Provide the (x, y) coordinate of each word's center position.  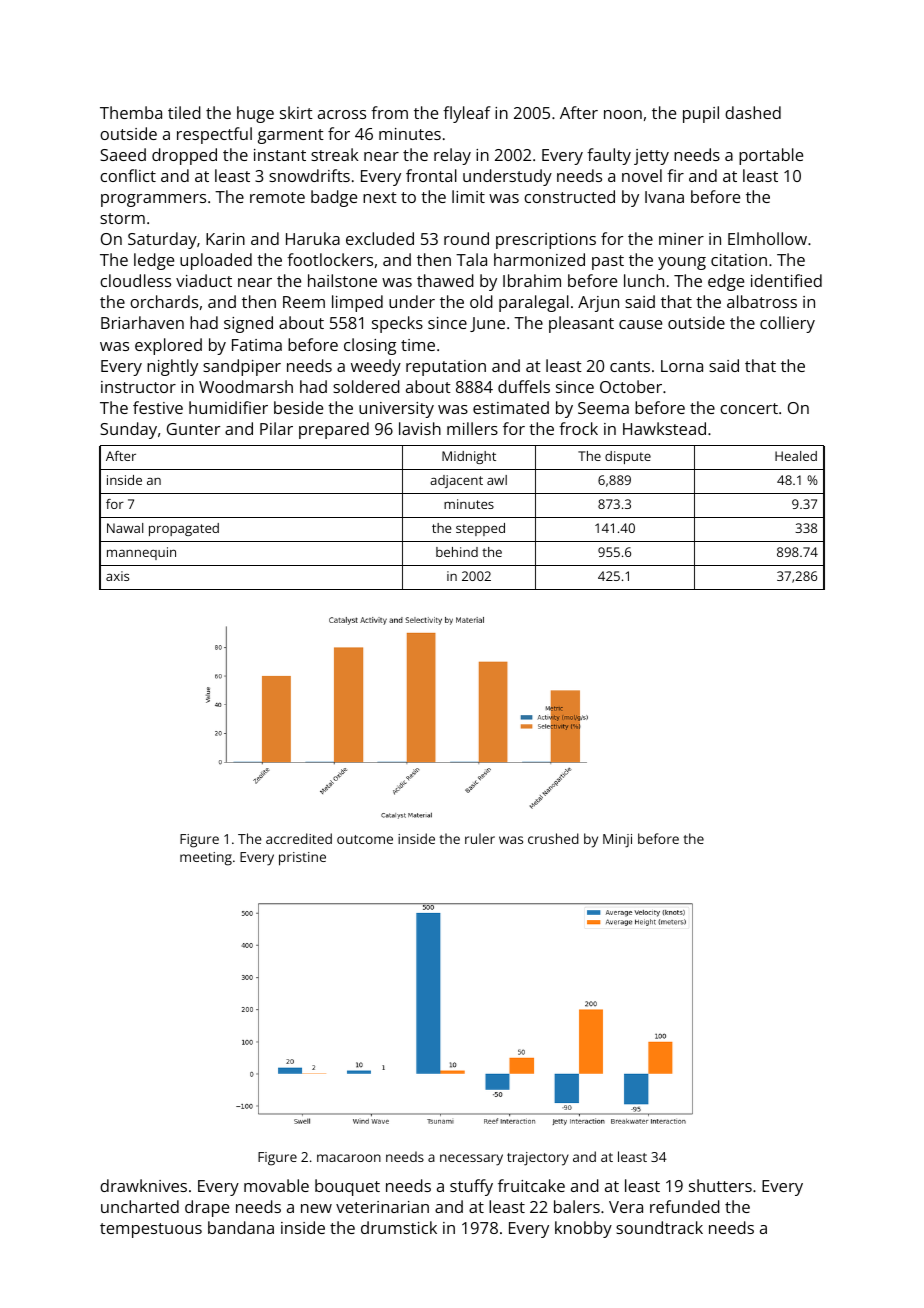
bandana (241, 1227)
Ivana (664, 197)
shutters (720, 1185)
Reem (304, 302)
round (466, 238)
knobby (583, 1229)
